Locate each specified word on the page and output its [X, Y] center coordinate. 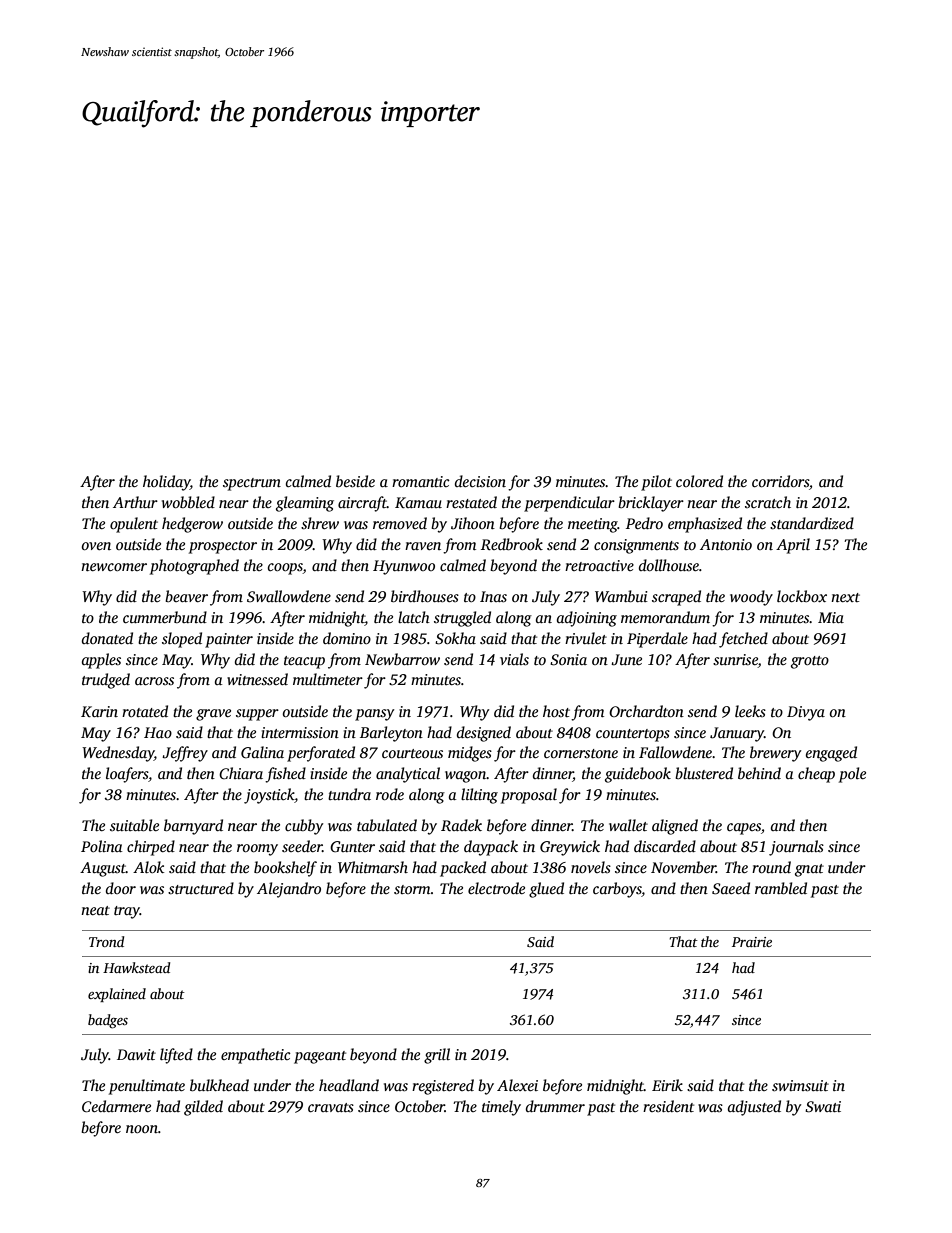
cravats [331, 1107]
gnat [809, 870]
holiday [166, 483]
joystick [269, 796]
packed [463, 869]
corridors [780, 481]
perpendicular [569, 504]
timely [501, 1108]
